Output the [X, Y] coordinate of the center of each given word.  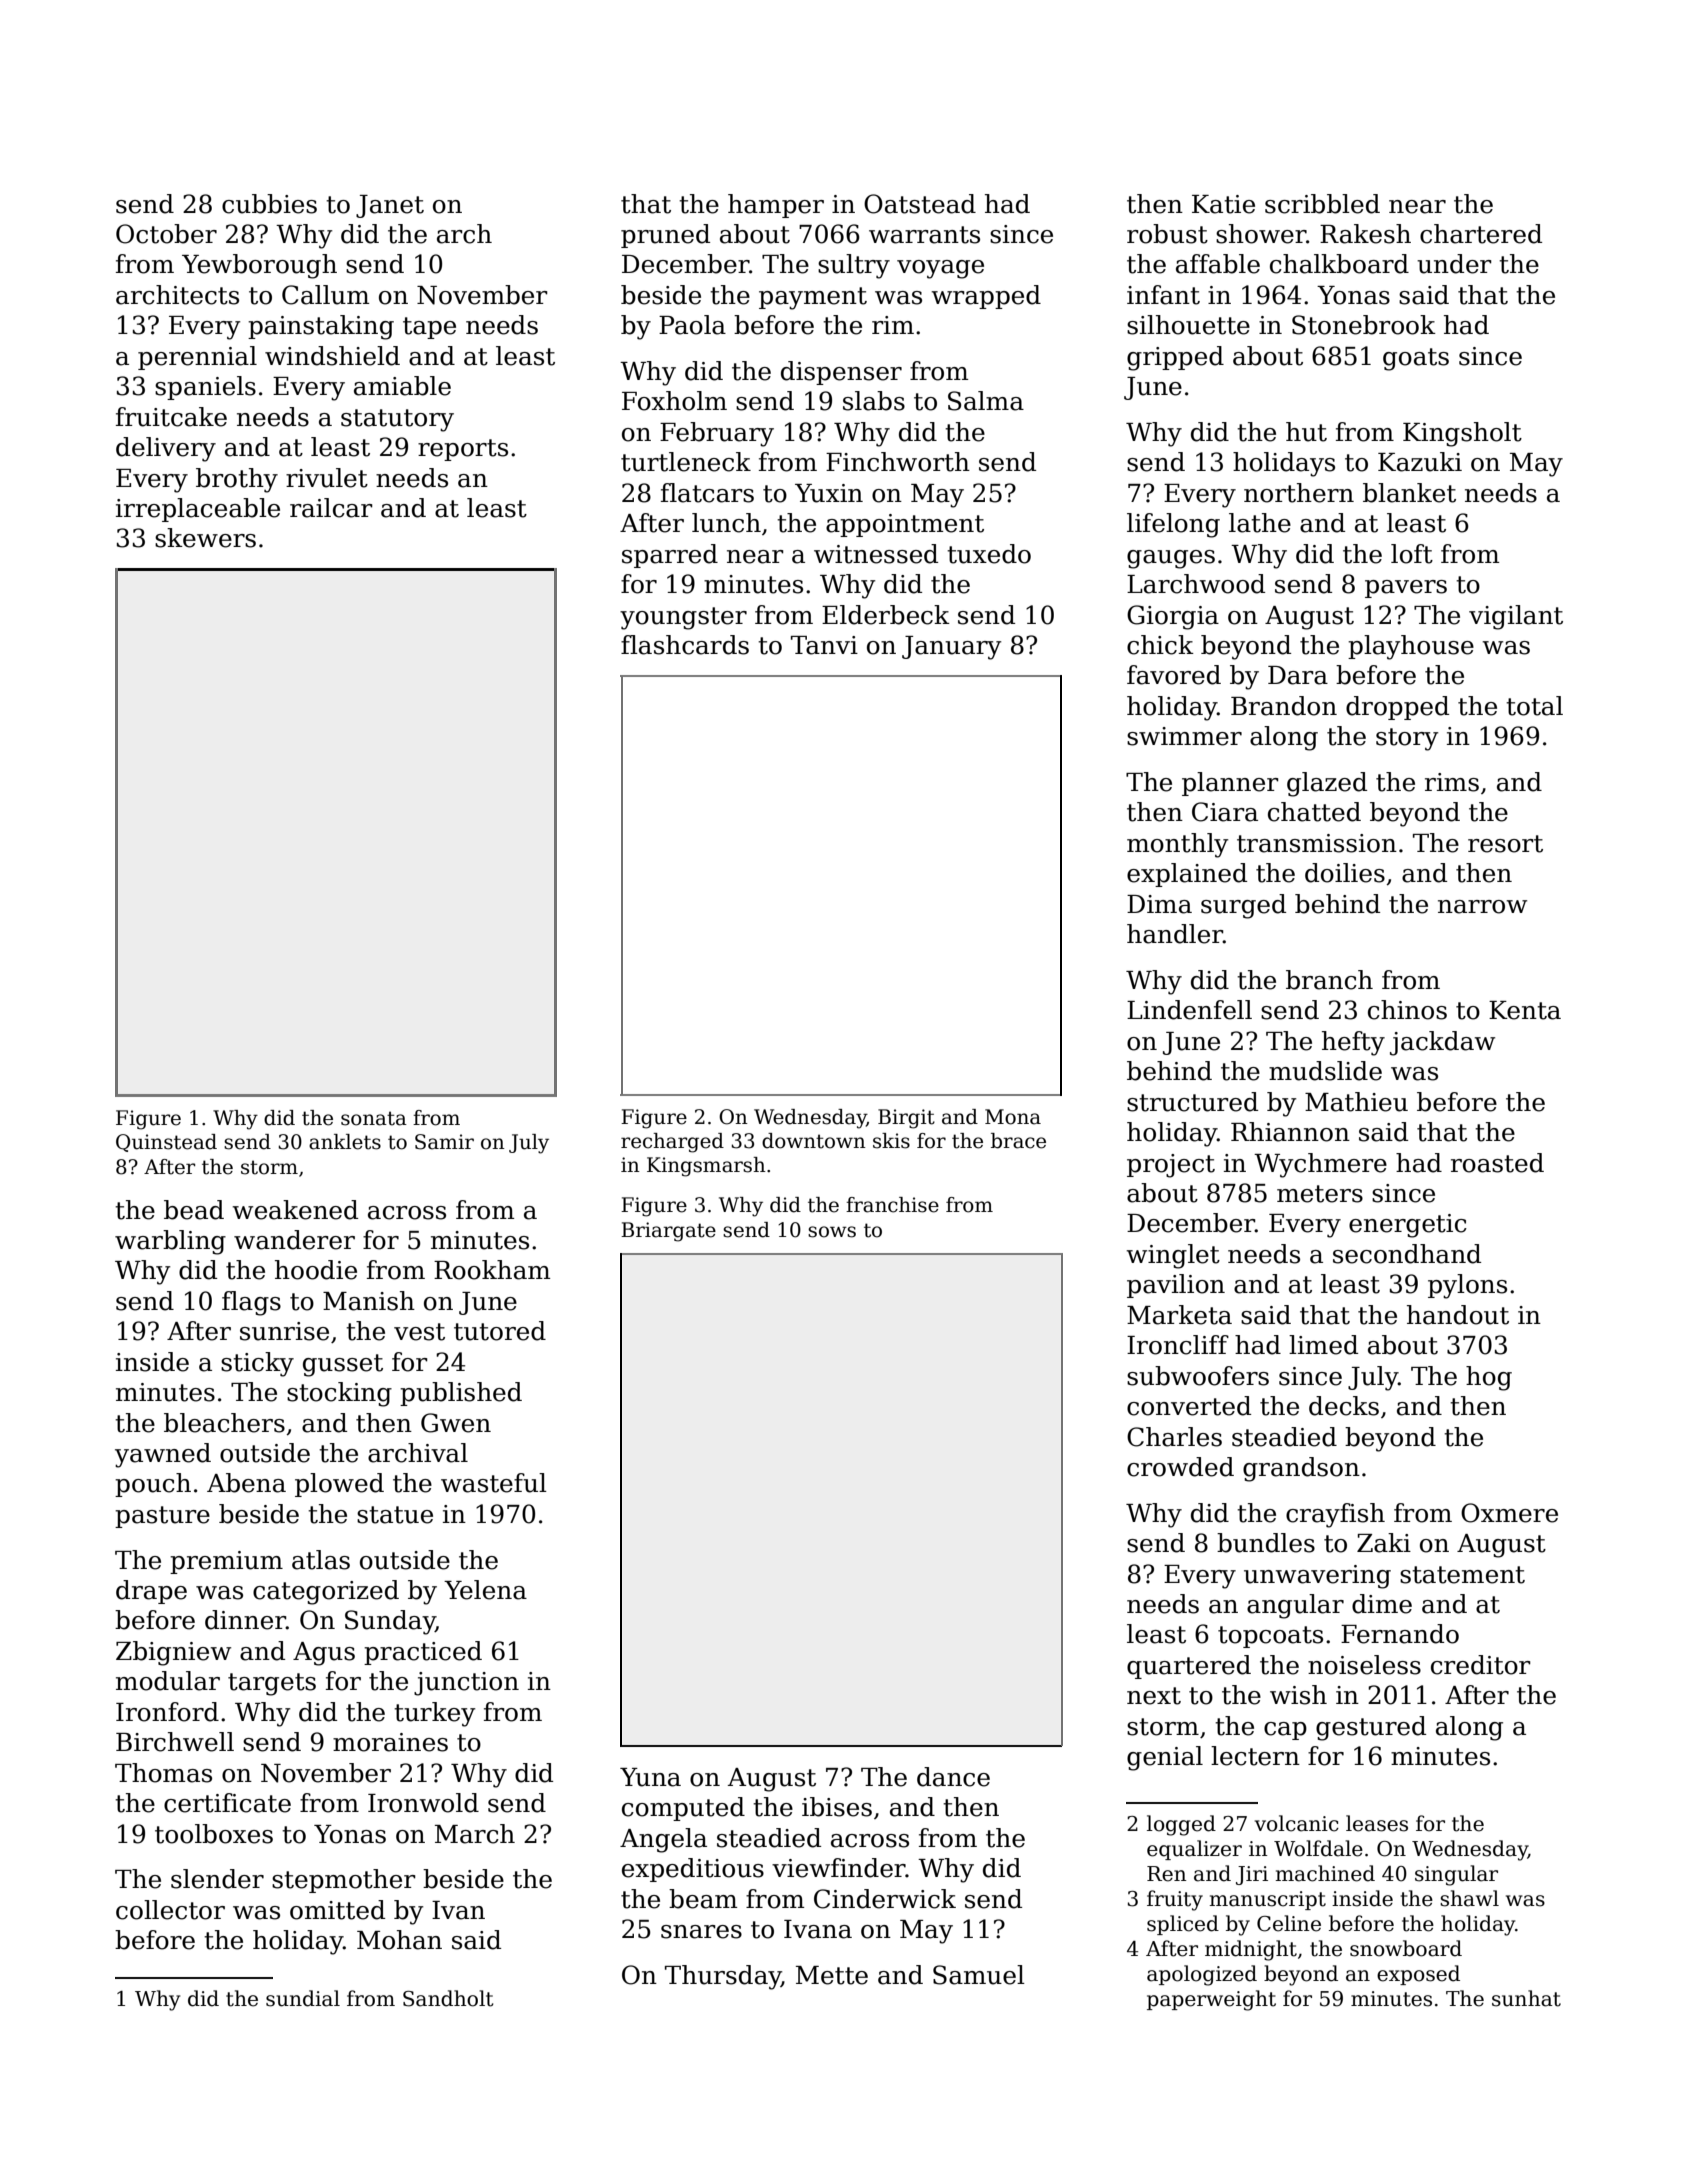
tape [429, 328]
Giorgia [1173, 617]
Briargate [668, 1232]
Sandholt [448, 1998]
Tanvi [824, 645]
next [1154, 1696]
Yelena [485, 1590]
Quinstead [166, 1143]
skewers [205, 538]
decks [1344, 1406]
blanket [1409, 493]
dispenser [841, 373]
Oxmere [1509, 1513]
